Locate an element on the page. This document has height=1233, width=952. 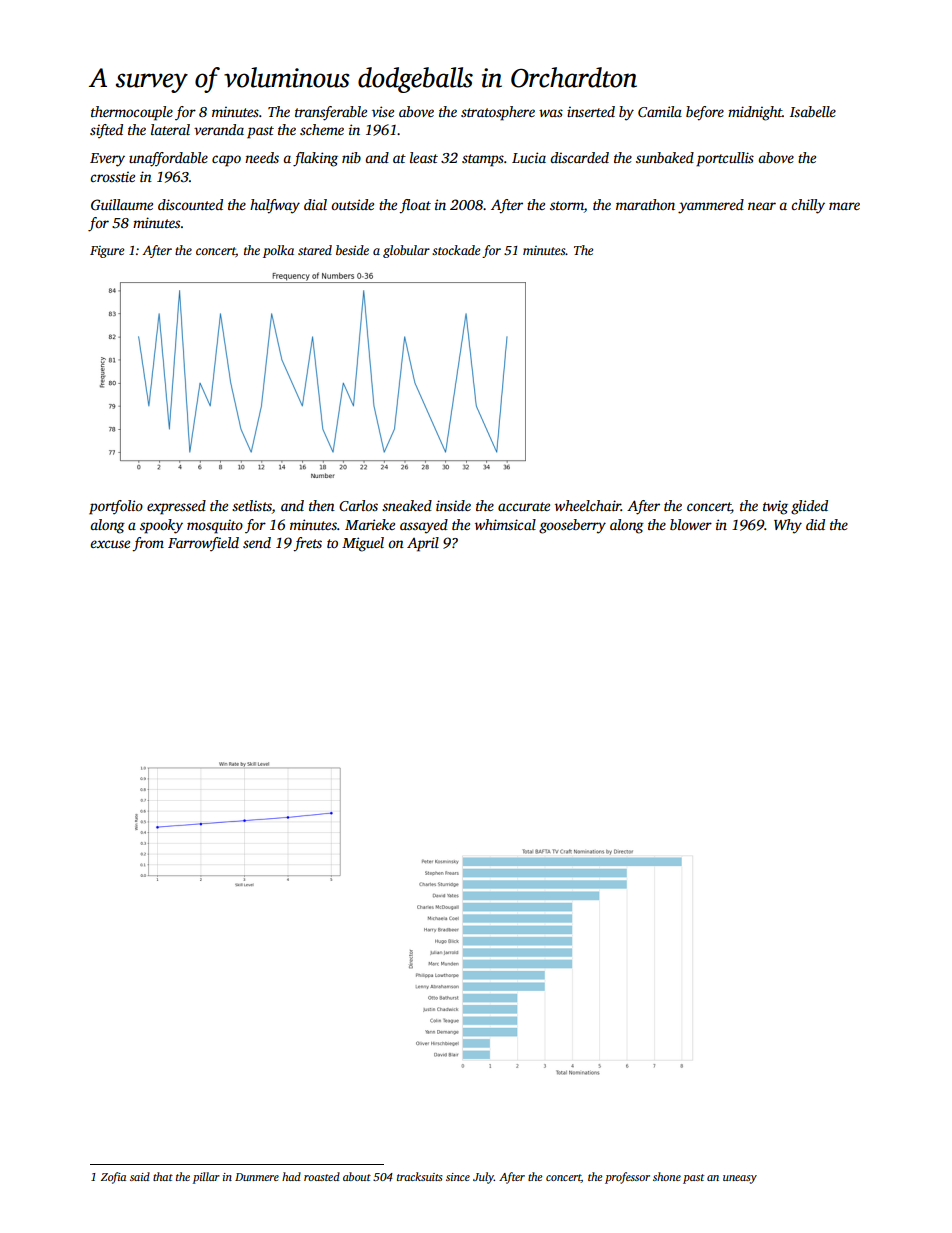
Zofia is located at coordinates (113, 1178).
